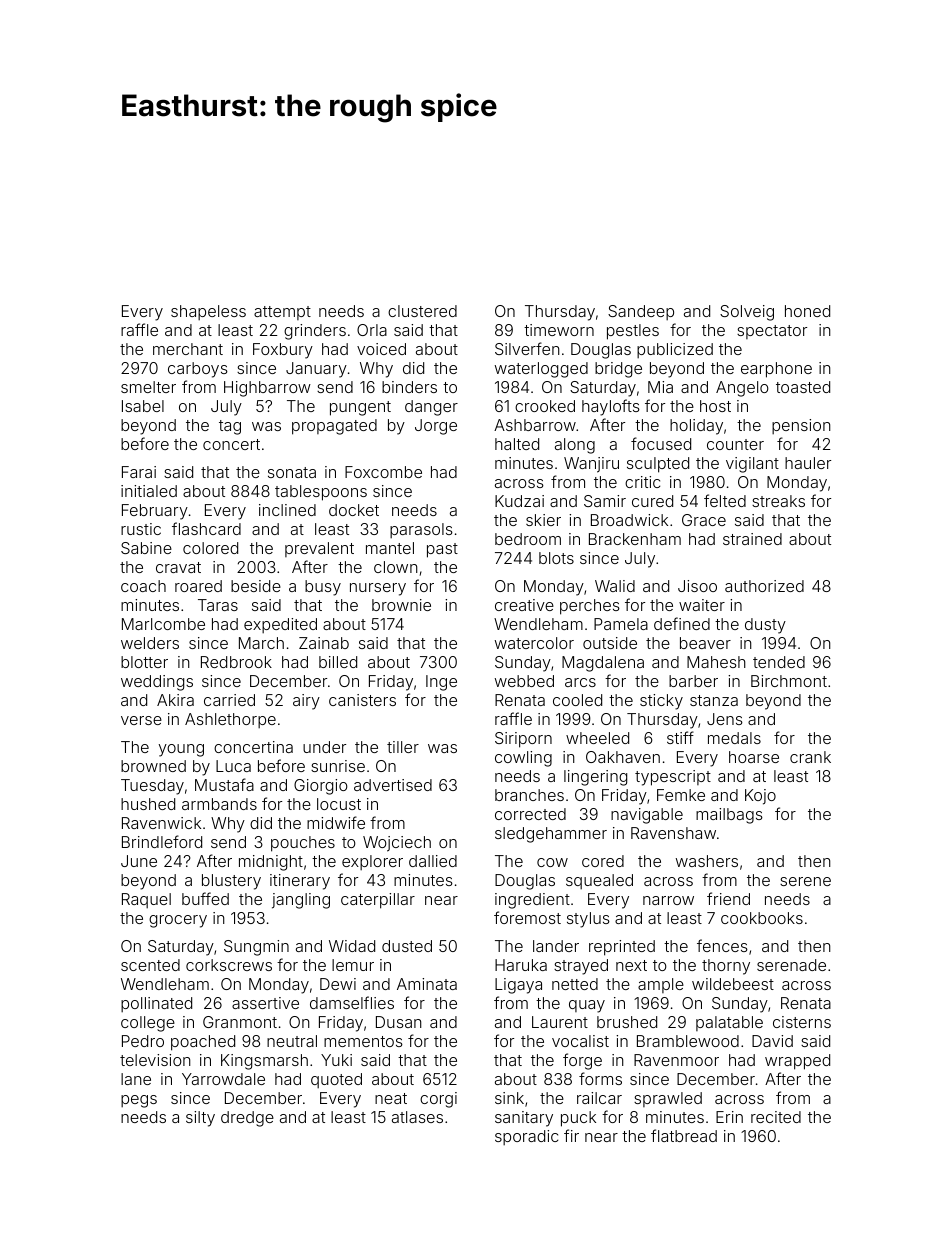 The width and height of the image is (952, 1233). I want to click on corrected, so click(530, 814).
